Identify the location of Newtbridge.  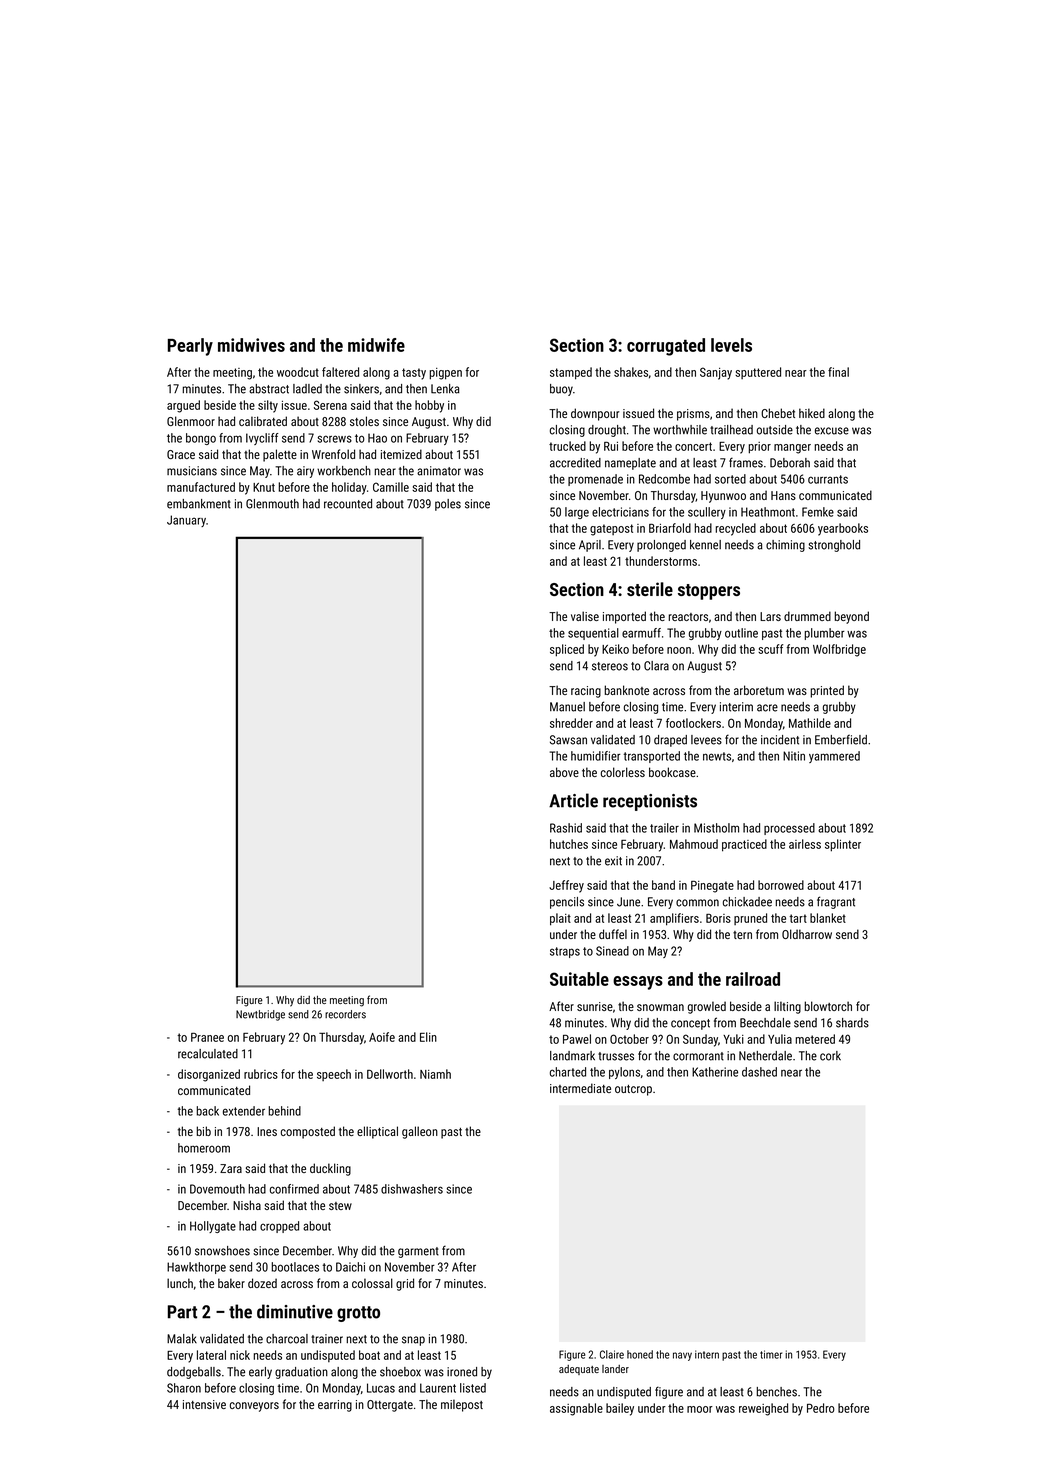
(260, 1015).
